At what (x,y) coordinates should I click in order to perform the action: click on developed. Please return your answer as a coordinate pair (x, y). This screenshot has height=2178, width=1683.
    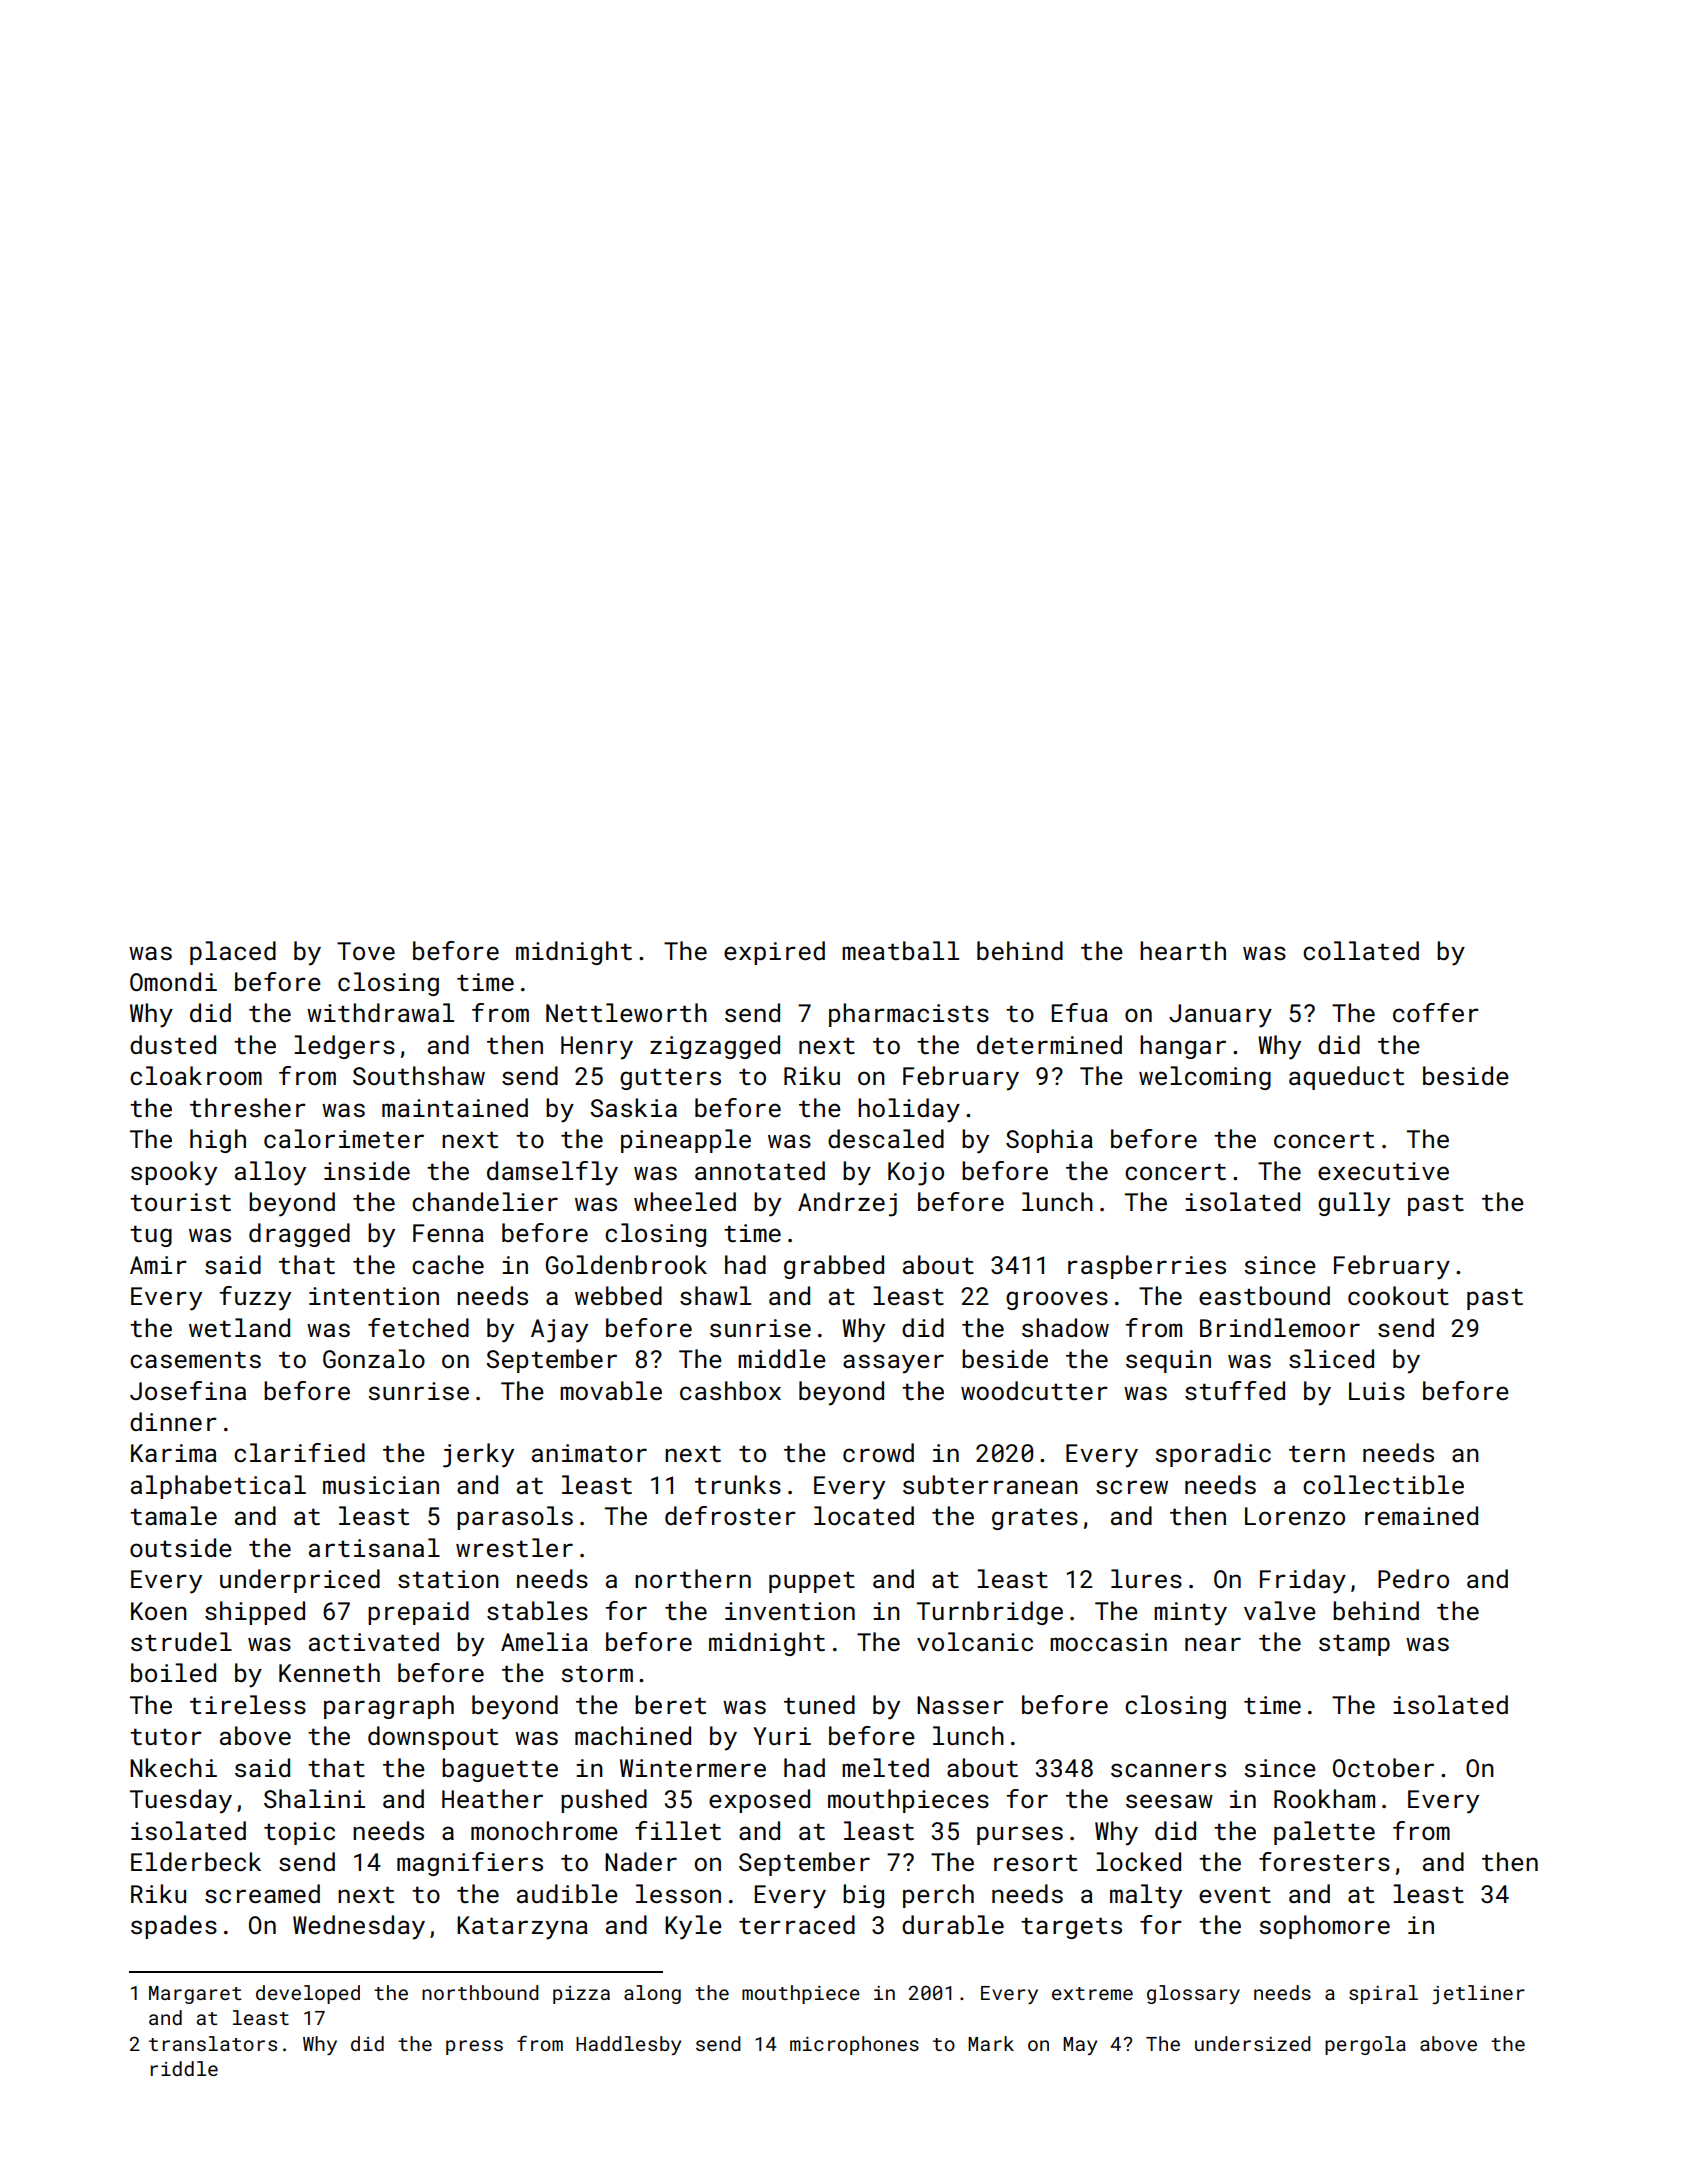
    Looking at the image, I should click on (308, 1994).
